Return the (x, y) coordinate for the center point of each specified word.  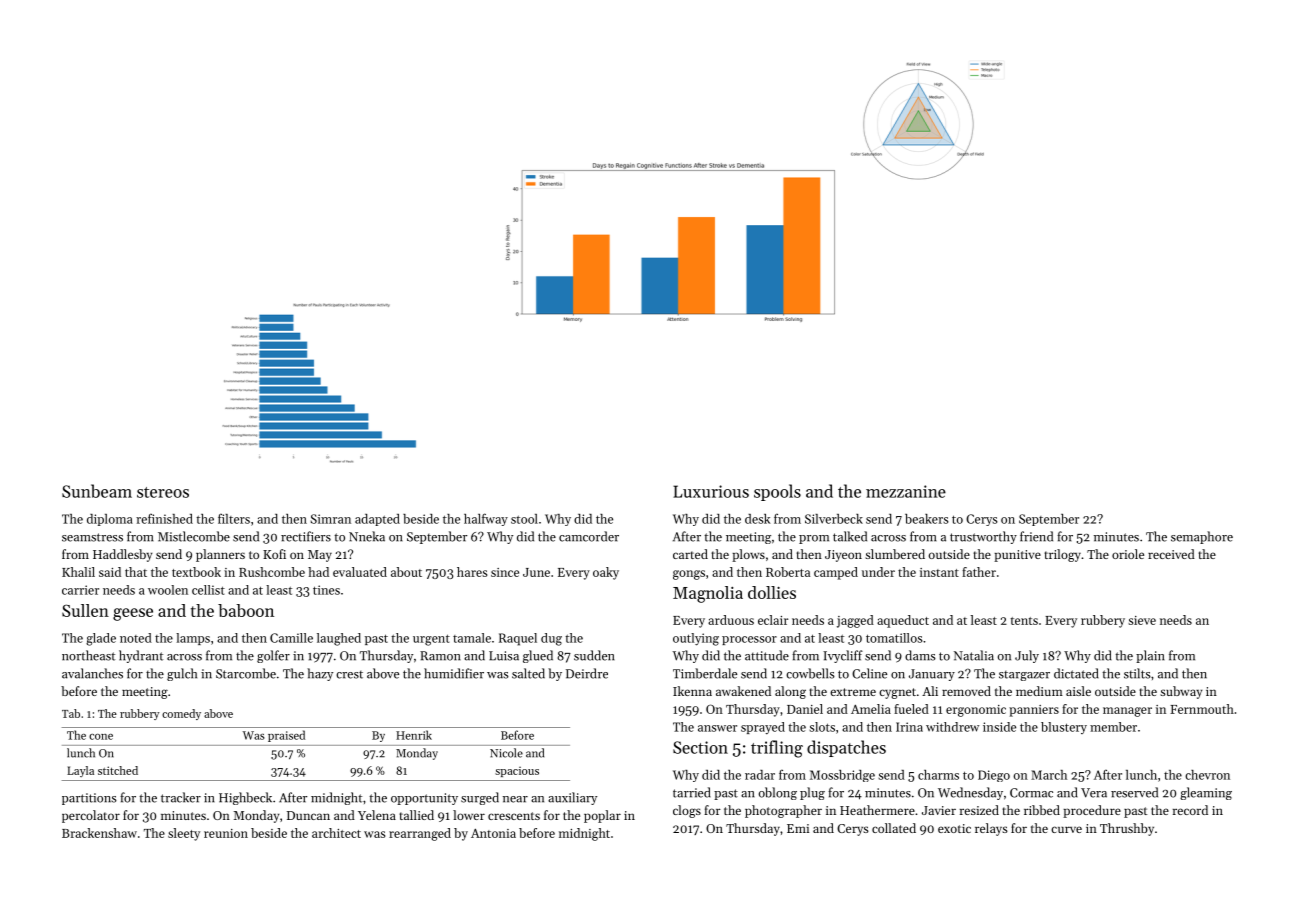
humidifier (454, 673)
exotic (954, 828)
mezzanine (906, 491)
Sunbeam (97, 491)
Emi (798, 828)
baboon (246, 610)
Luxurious (711, 491)
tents (1024, 621)
